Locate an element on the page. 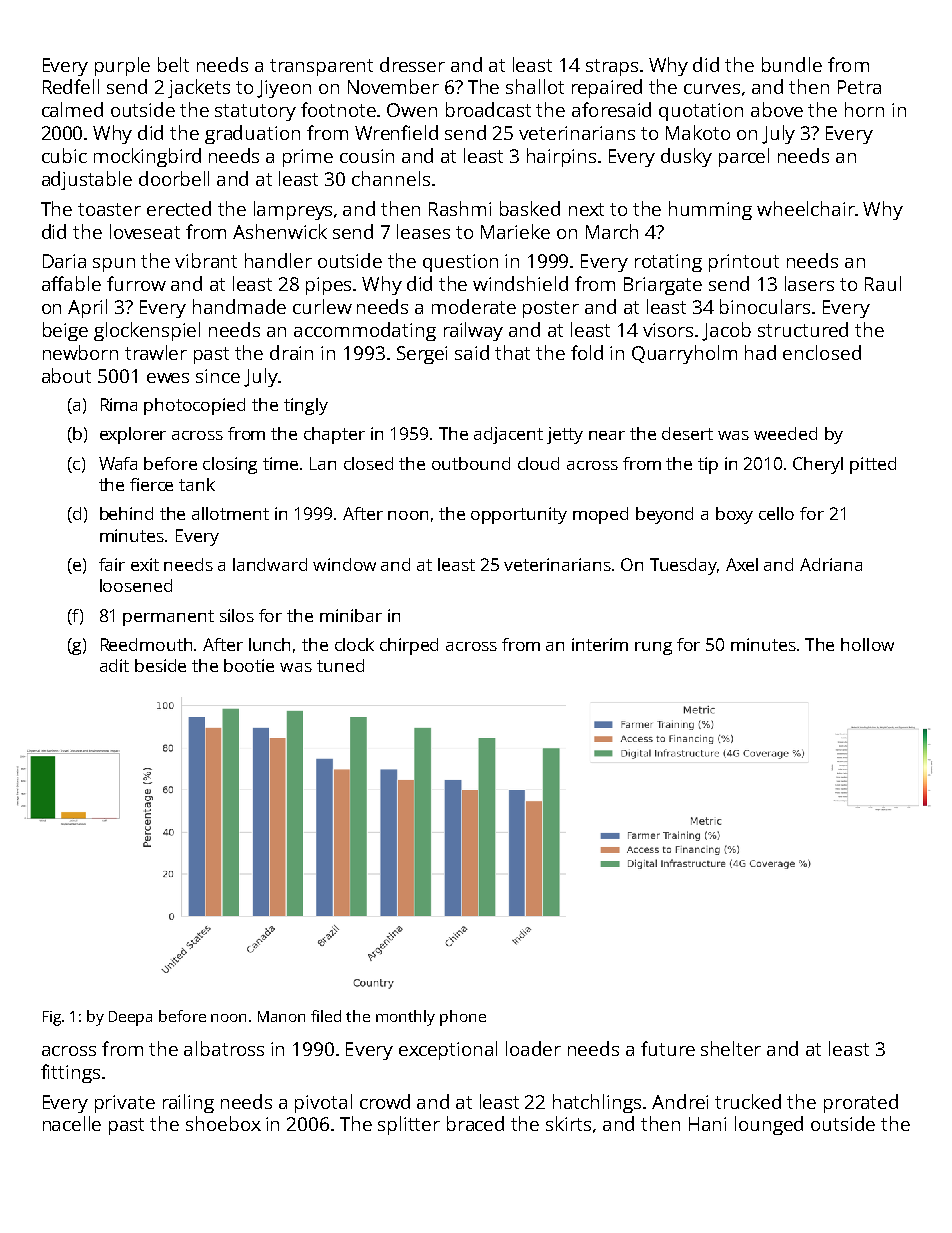 The height and width of the document is (1233, 952). hatchlings is located at coordinates (597, 1103).
